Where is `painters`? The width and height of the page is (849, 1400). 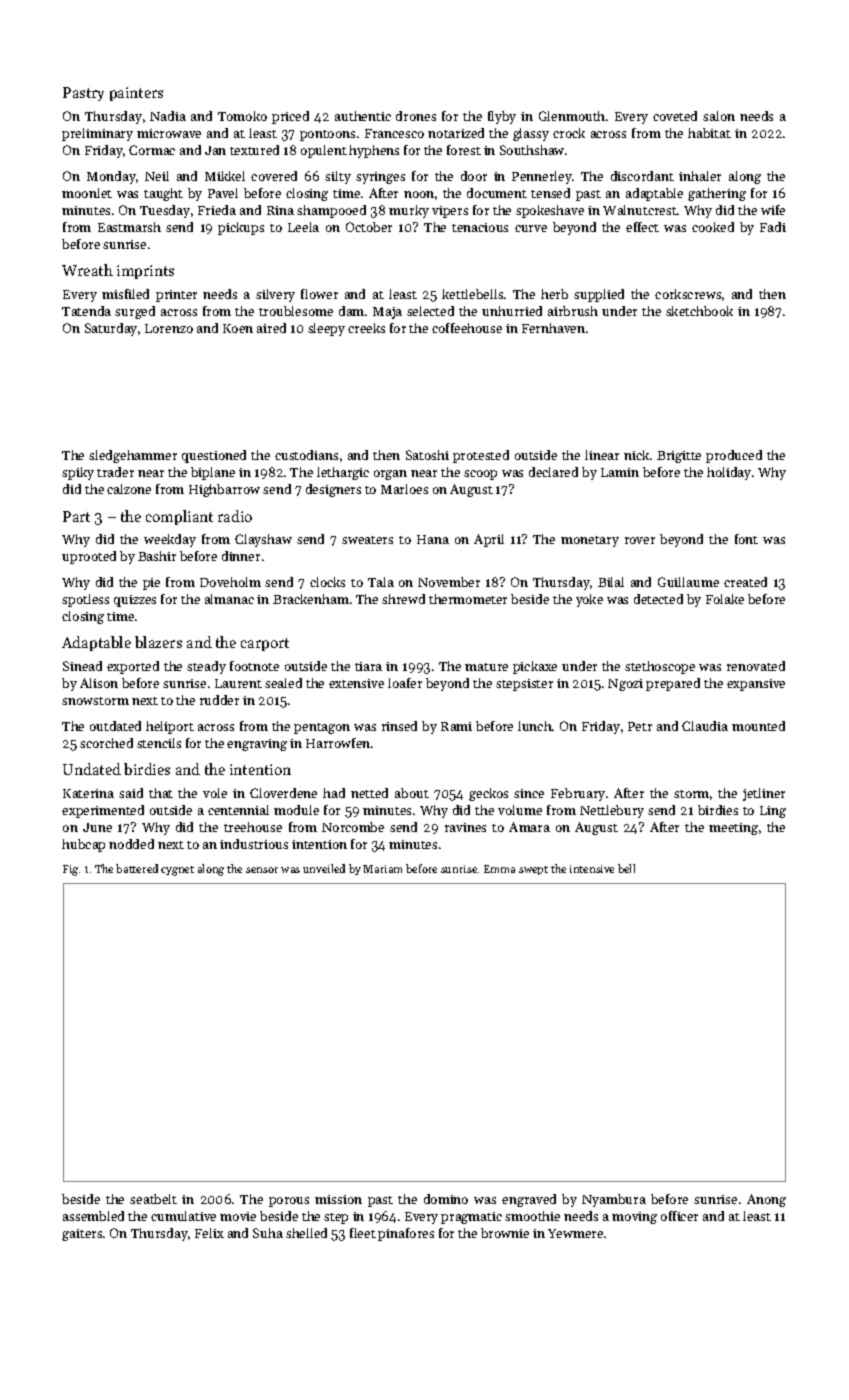 painters is located at coordinates (136, 94).
